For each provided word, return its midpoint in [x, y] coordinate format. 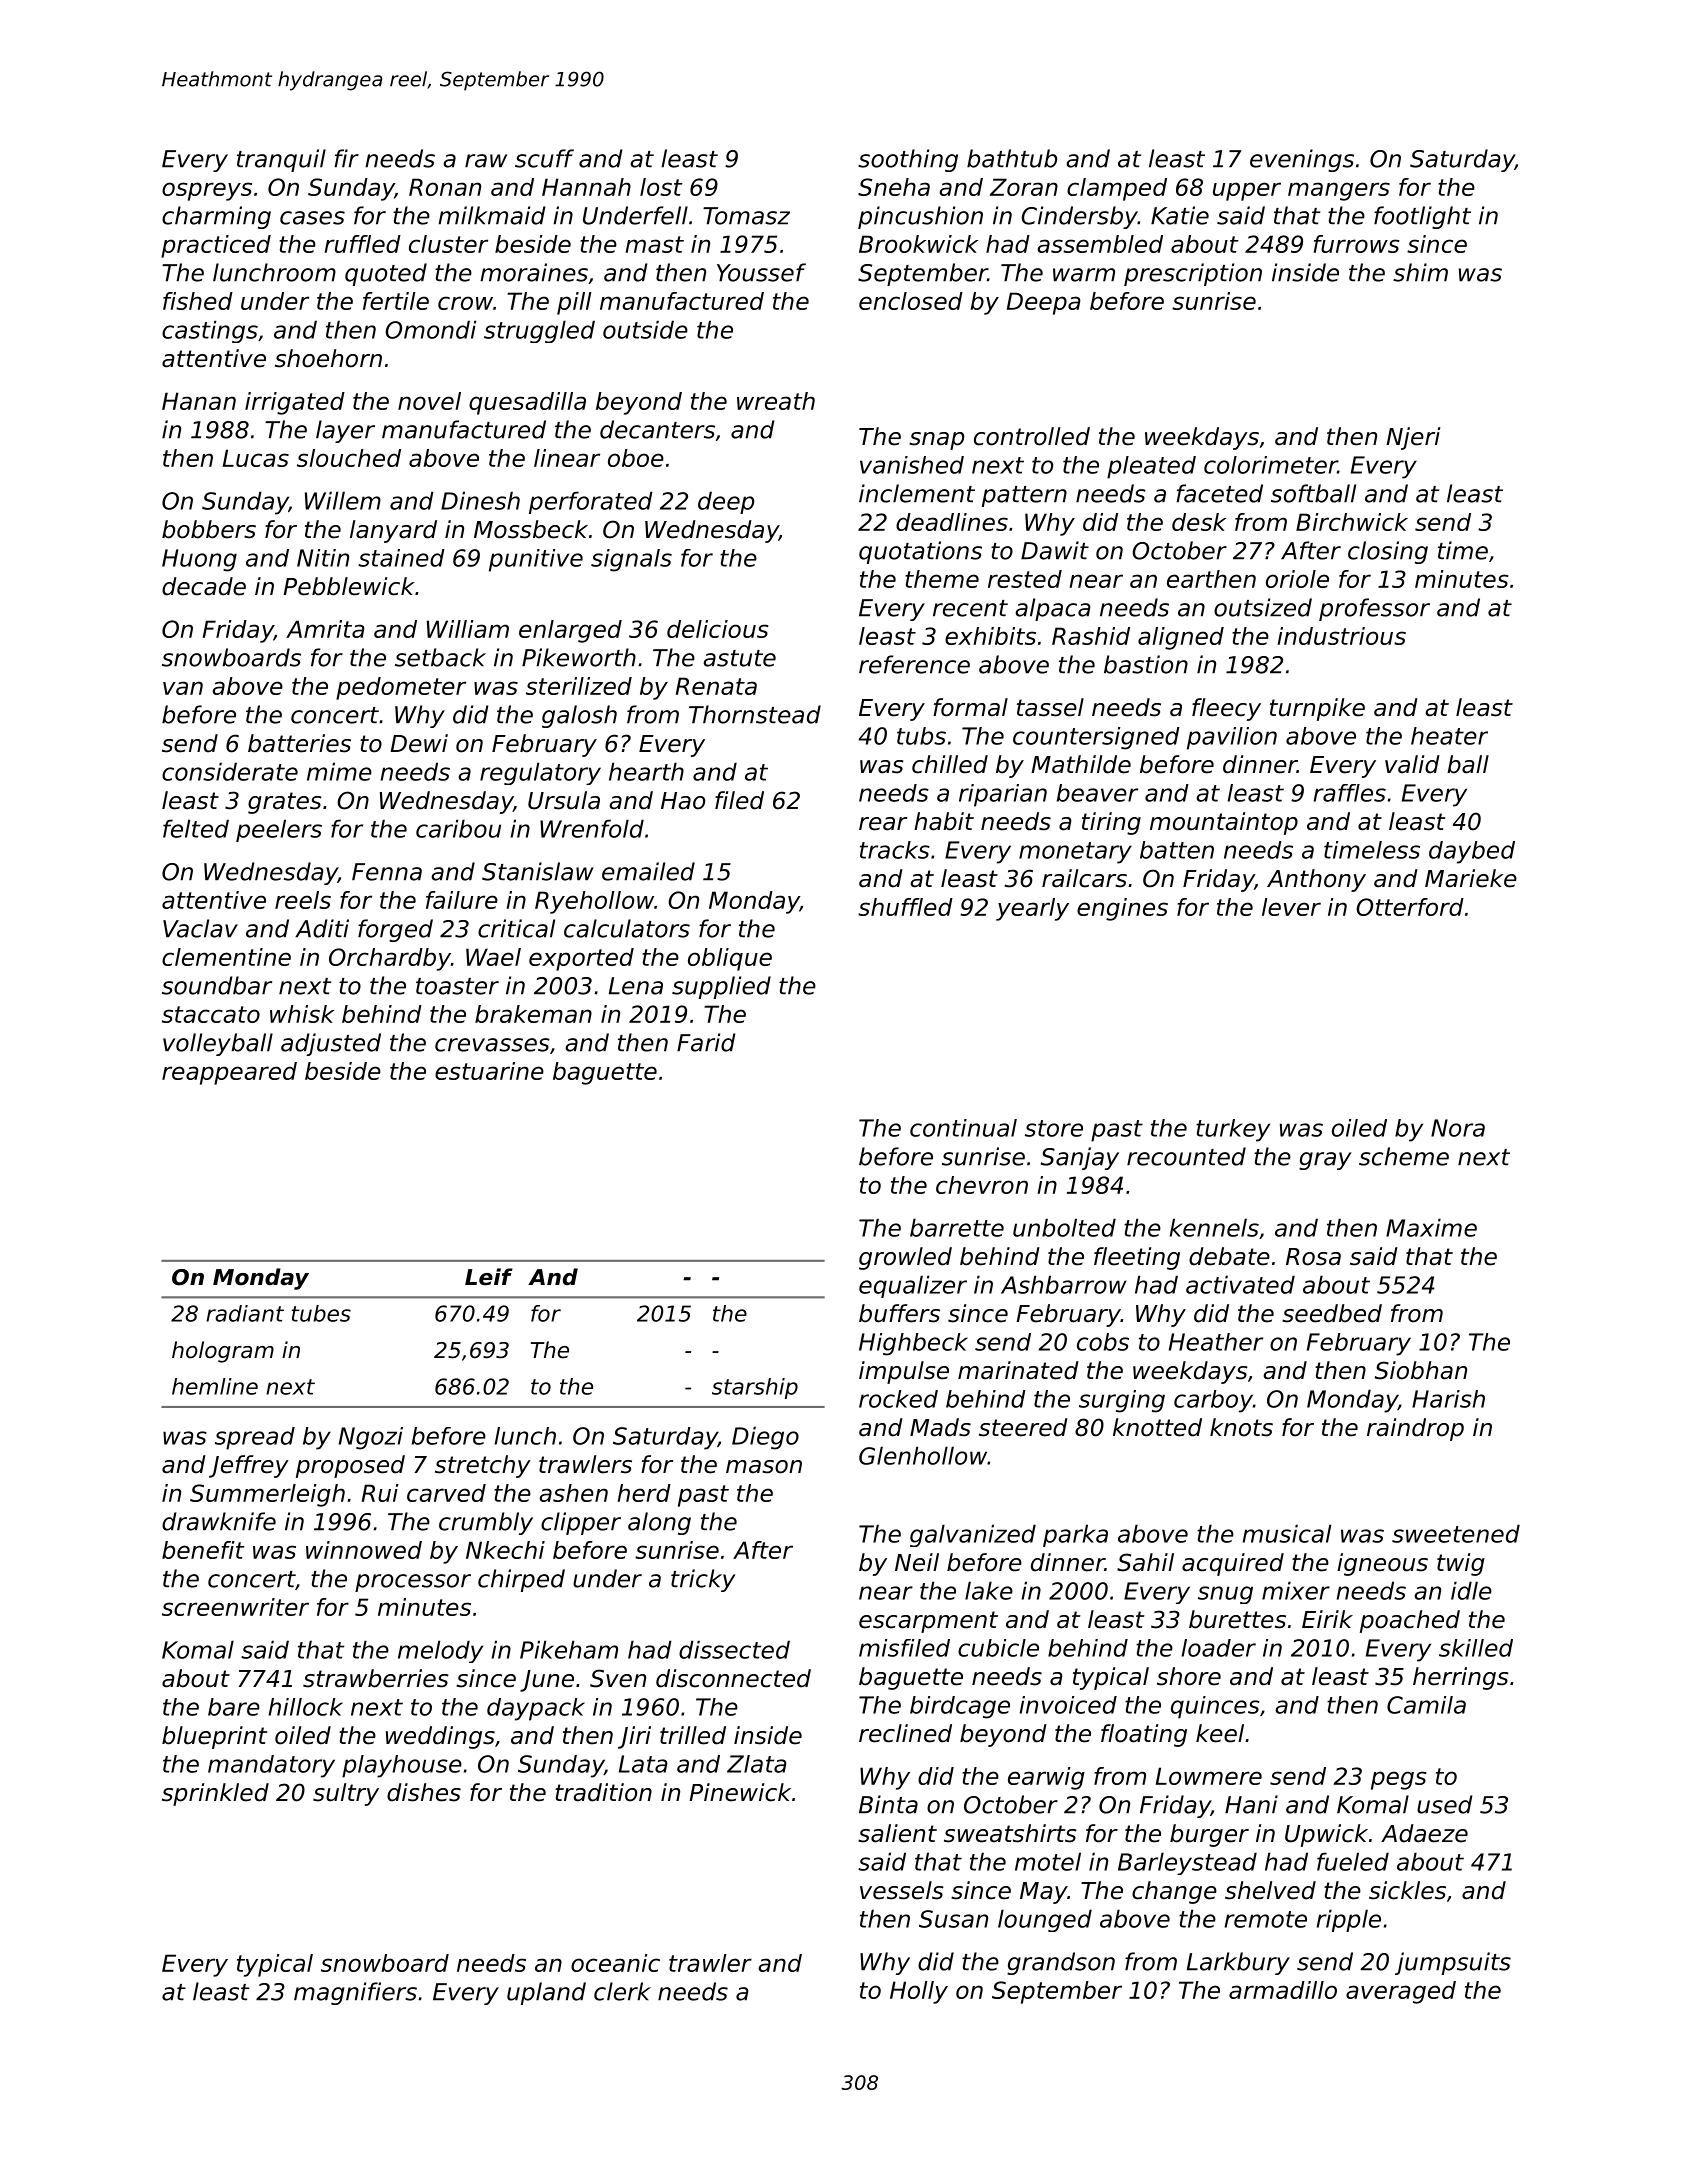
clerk [622, 1991]
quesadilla [527, 403]
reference [914, 664]
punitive [536, 560]
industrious [1341, 636]
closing [1388, 552]
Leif [489, 1277]
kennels [1214, 1227]
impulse [904, 1372]
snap [936, 441]
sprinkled [215, 1794]
